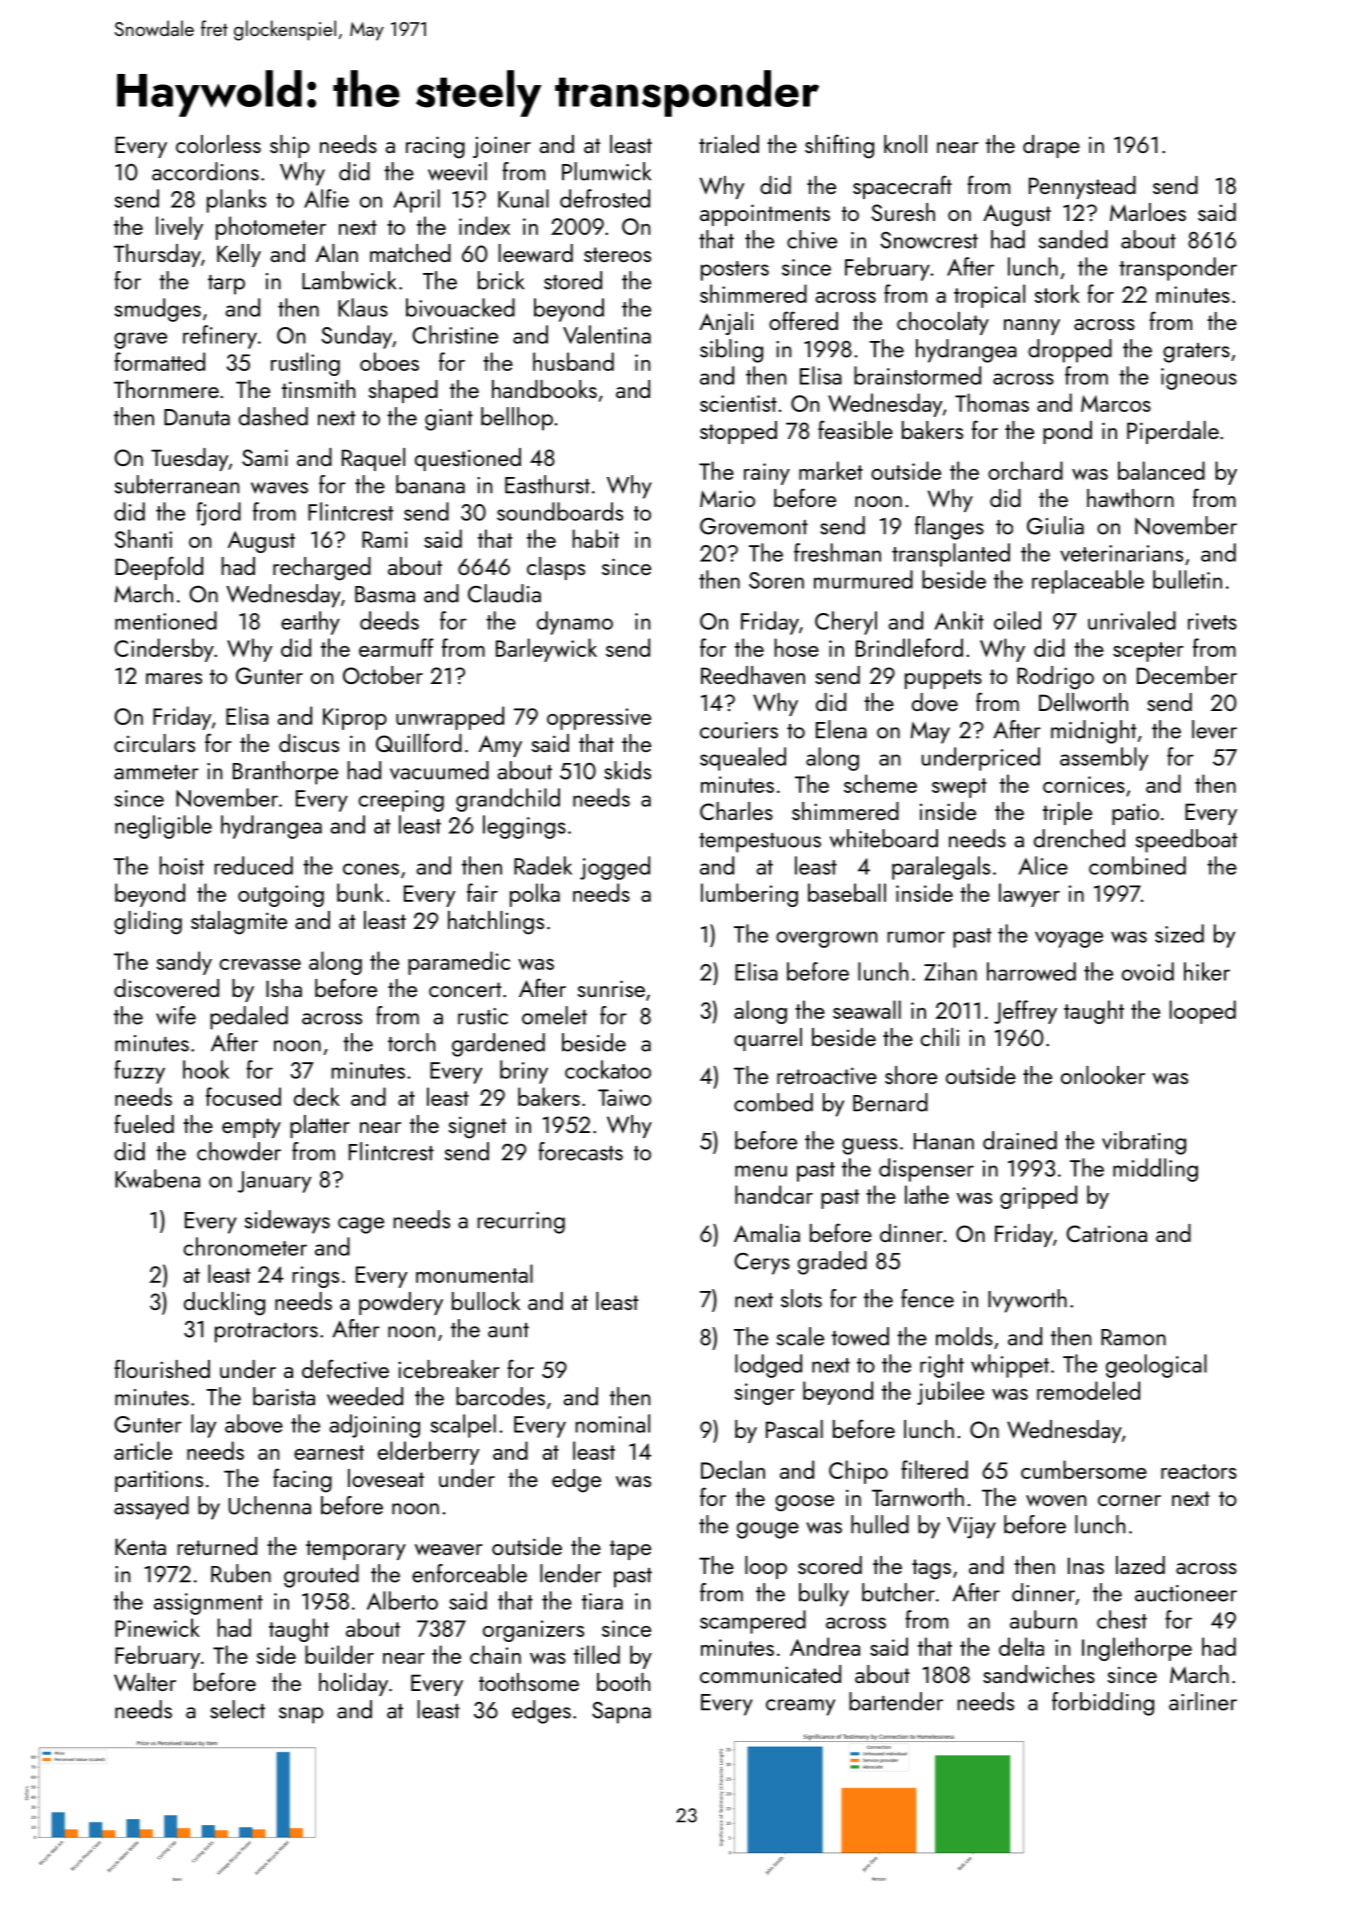  I want to click on trialed, so click(729, 144).
